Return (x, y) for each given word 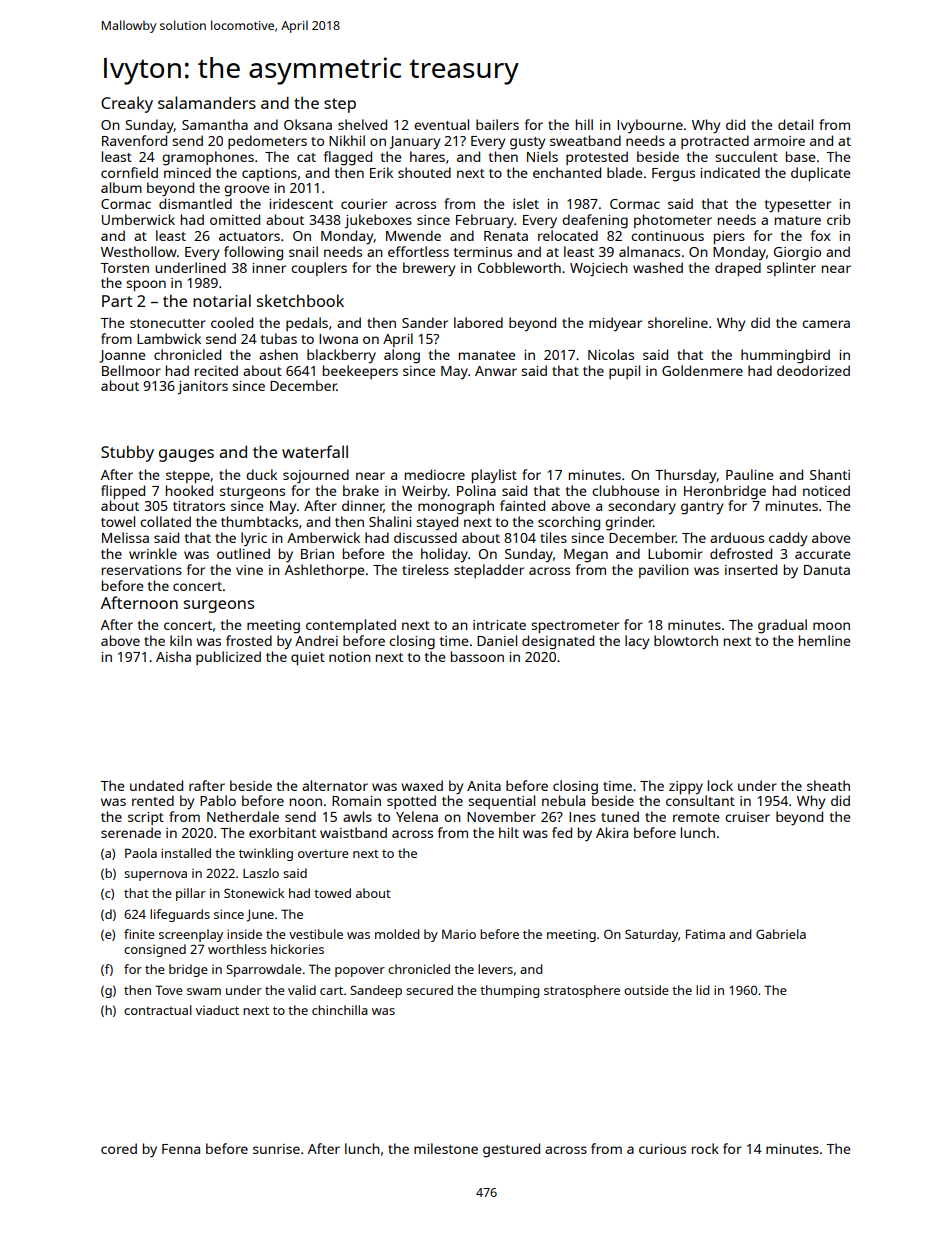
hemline (825, 640)
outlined (243, 553)
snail (303, 251)
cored (119, 1148)
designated (558, 642)
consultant (700, 800)
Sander (425, 322)
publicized (228, 658)
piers (729, 237)
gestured (511, 1150)
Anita (484, 786)
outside (646, 990)
